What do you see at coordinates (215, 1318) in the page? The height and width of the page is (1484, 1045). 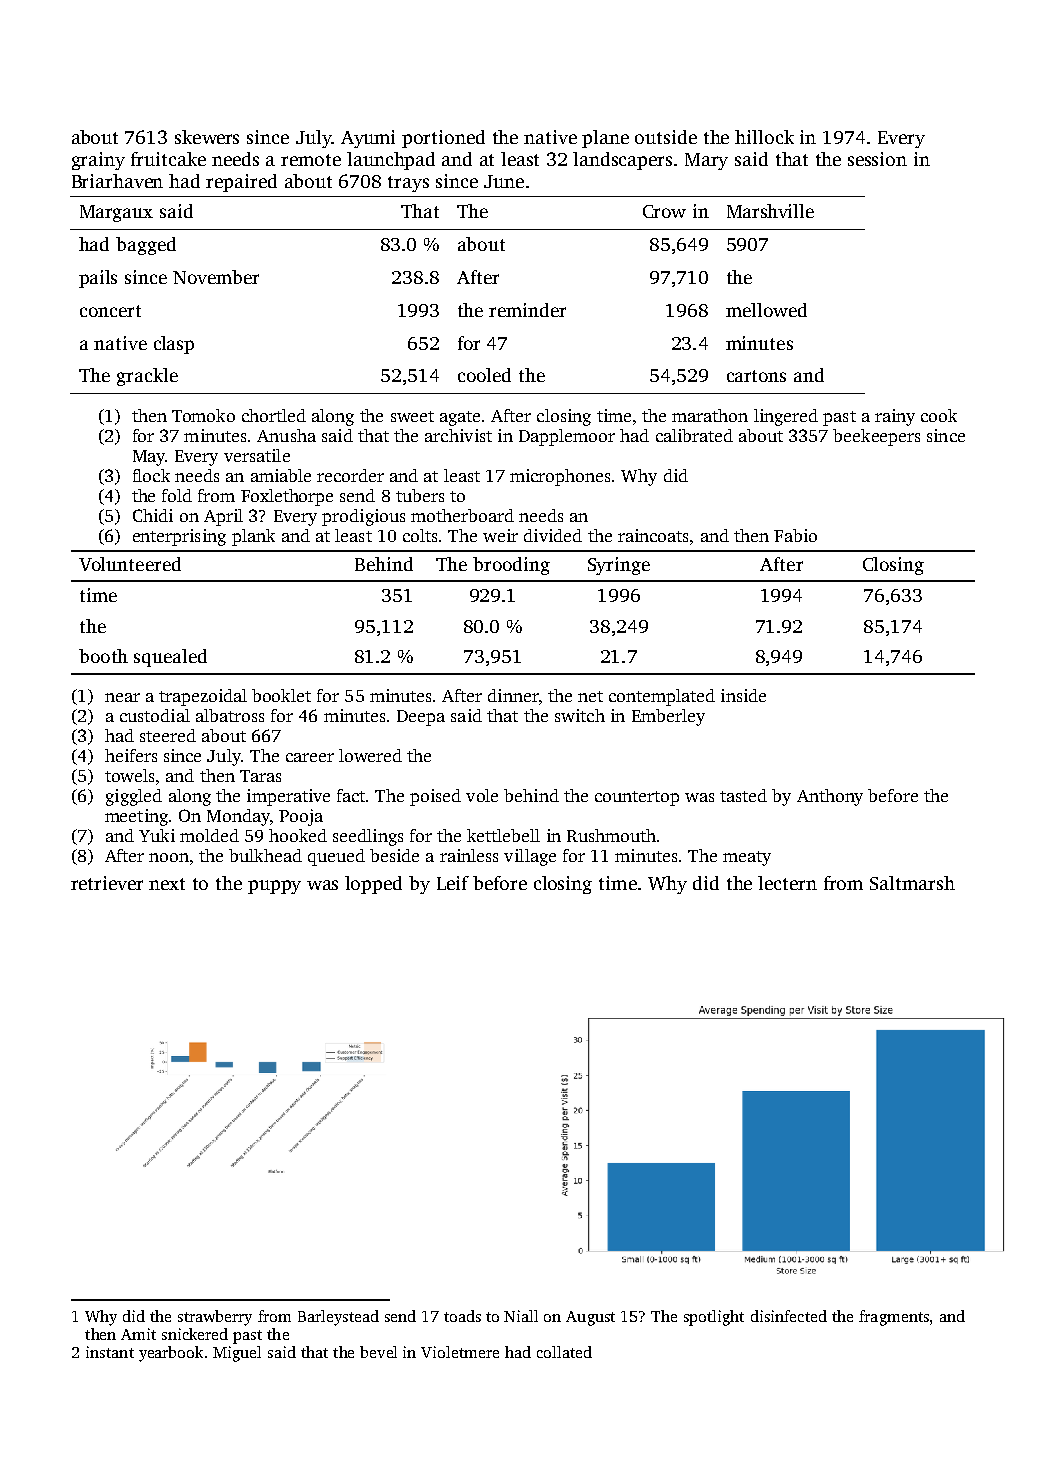 I see `strawberry` at bounding box center [215, 1318].
